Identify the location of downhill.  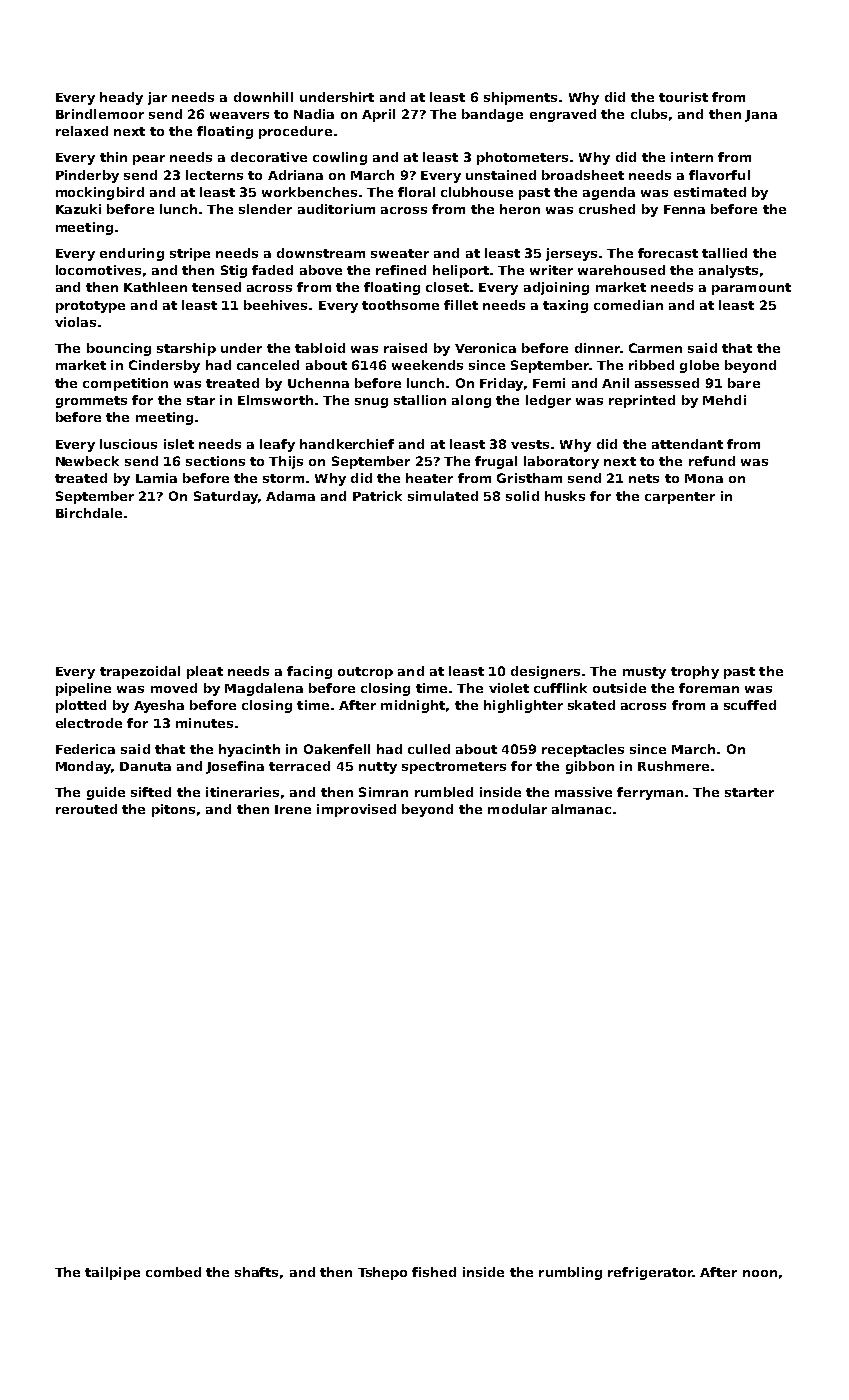
(263, 97).
